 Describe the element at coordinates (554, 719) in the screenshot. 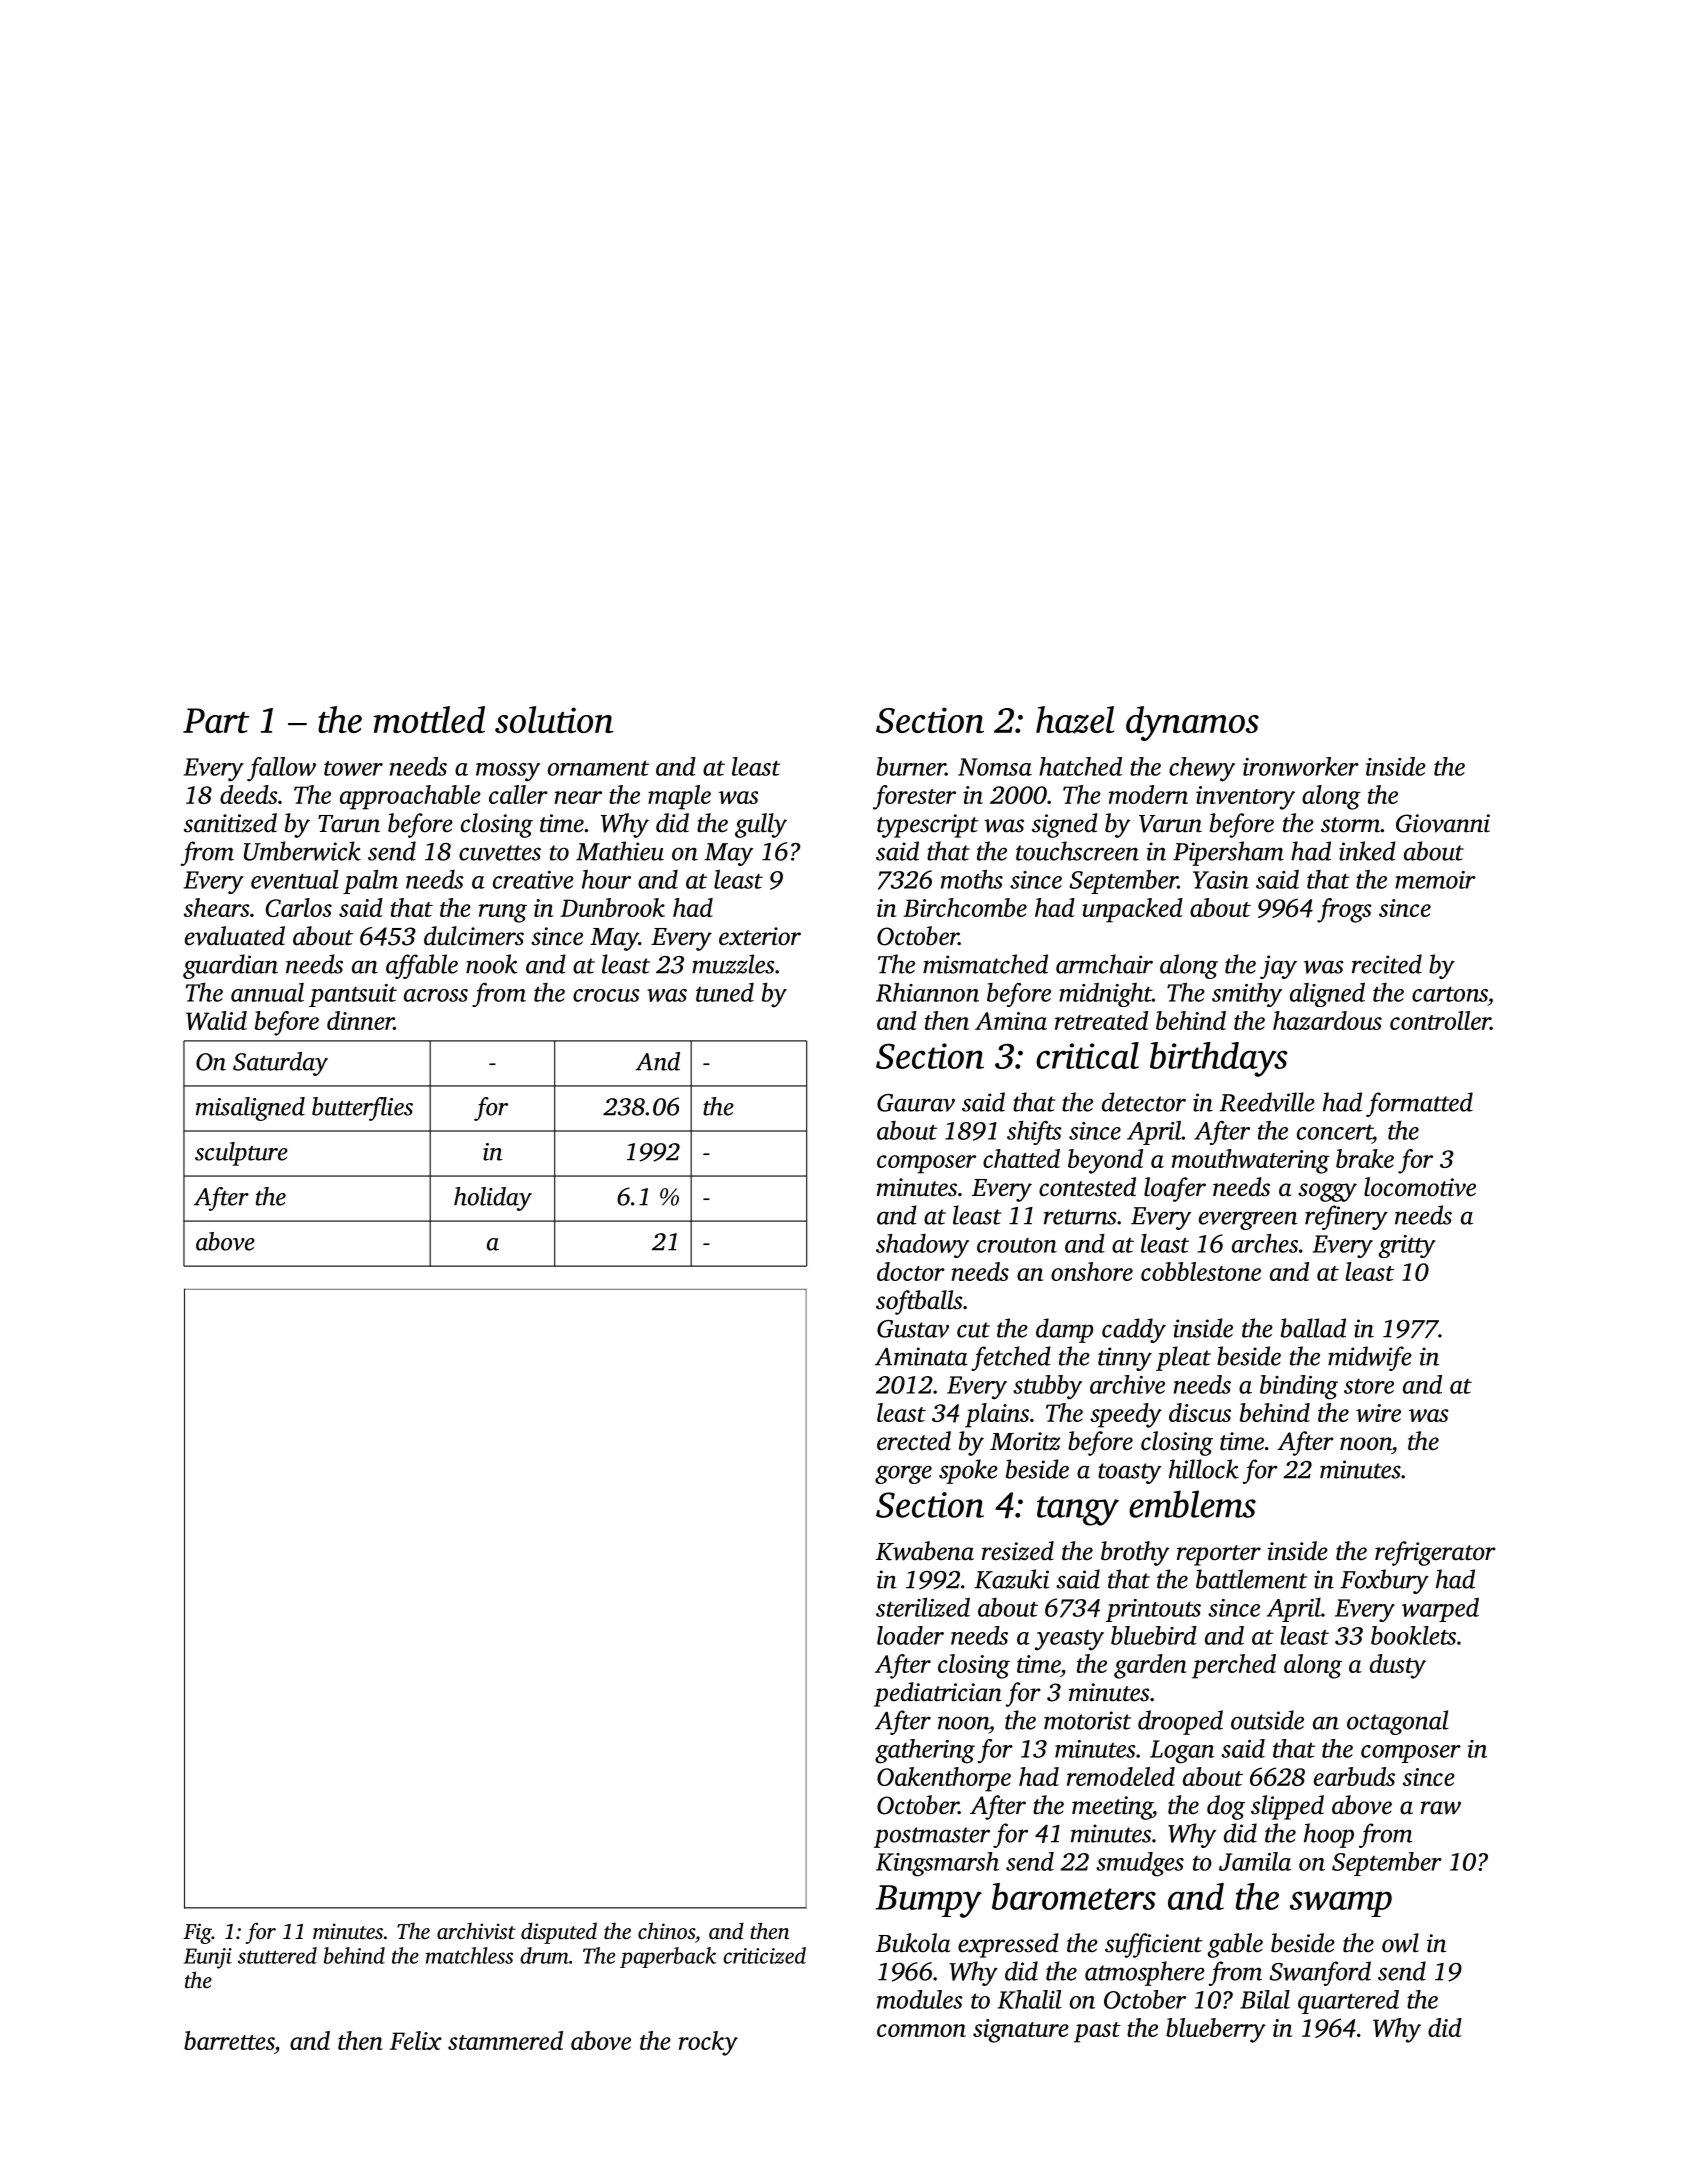

I see `solution` at that location.
